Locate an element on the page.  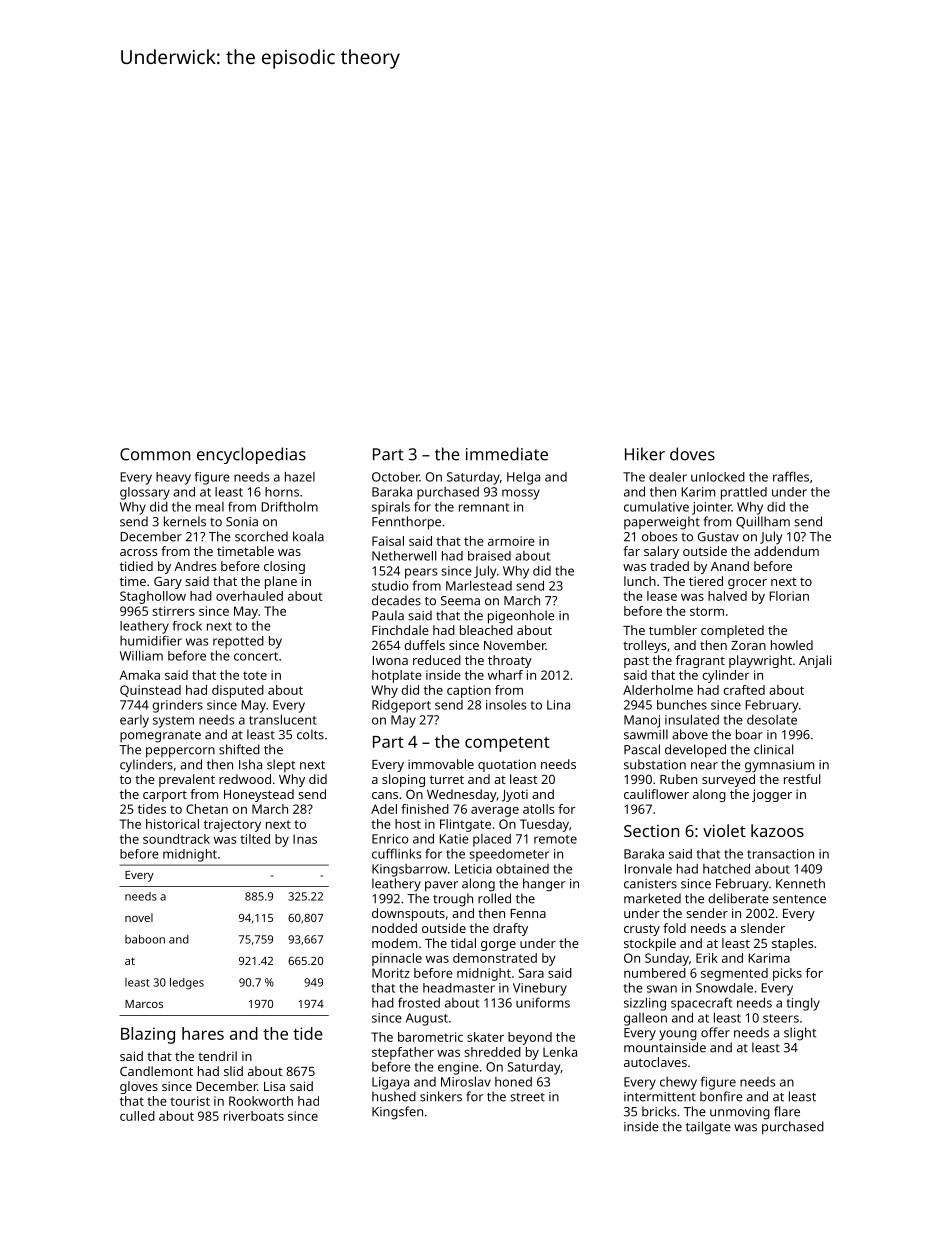
Lenka is located at coordinates (560, 1052).
